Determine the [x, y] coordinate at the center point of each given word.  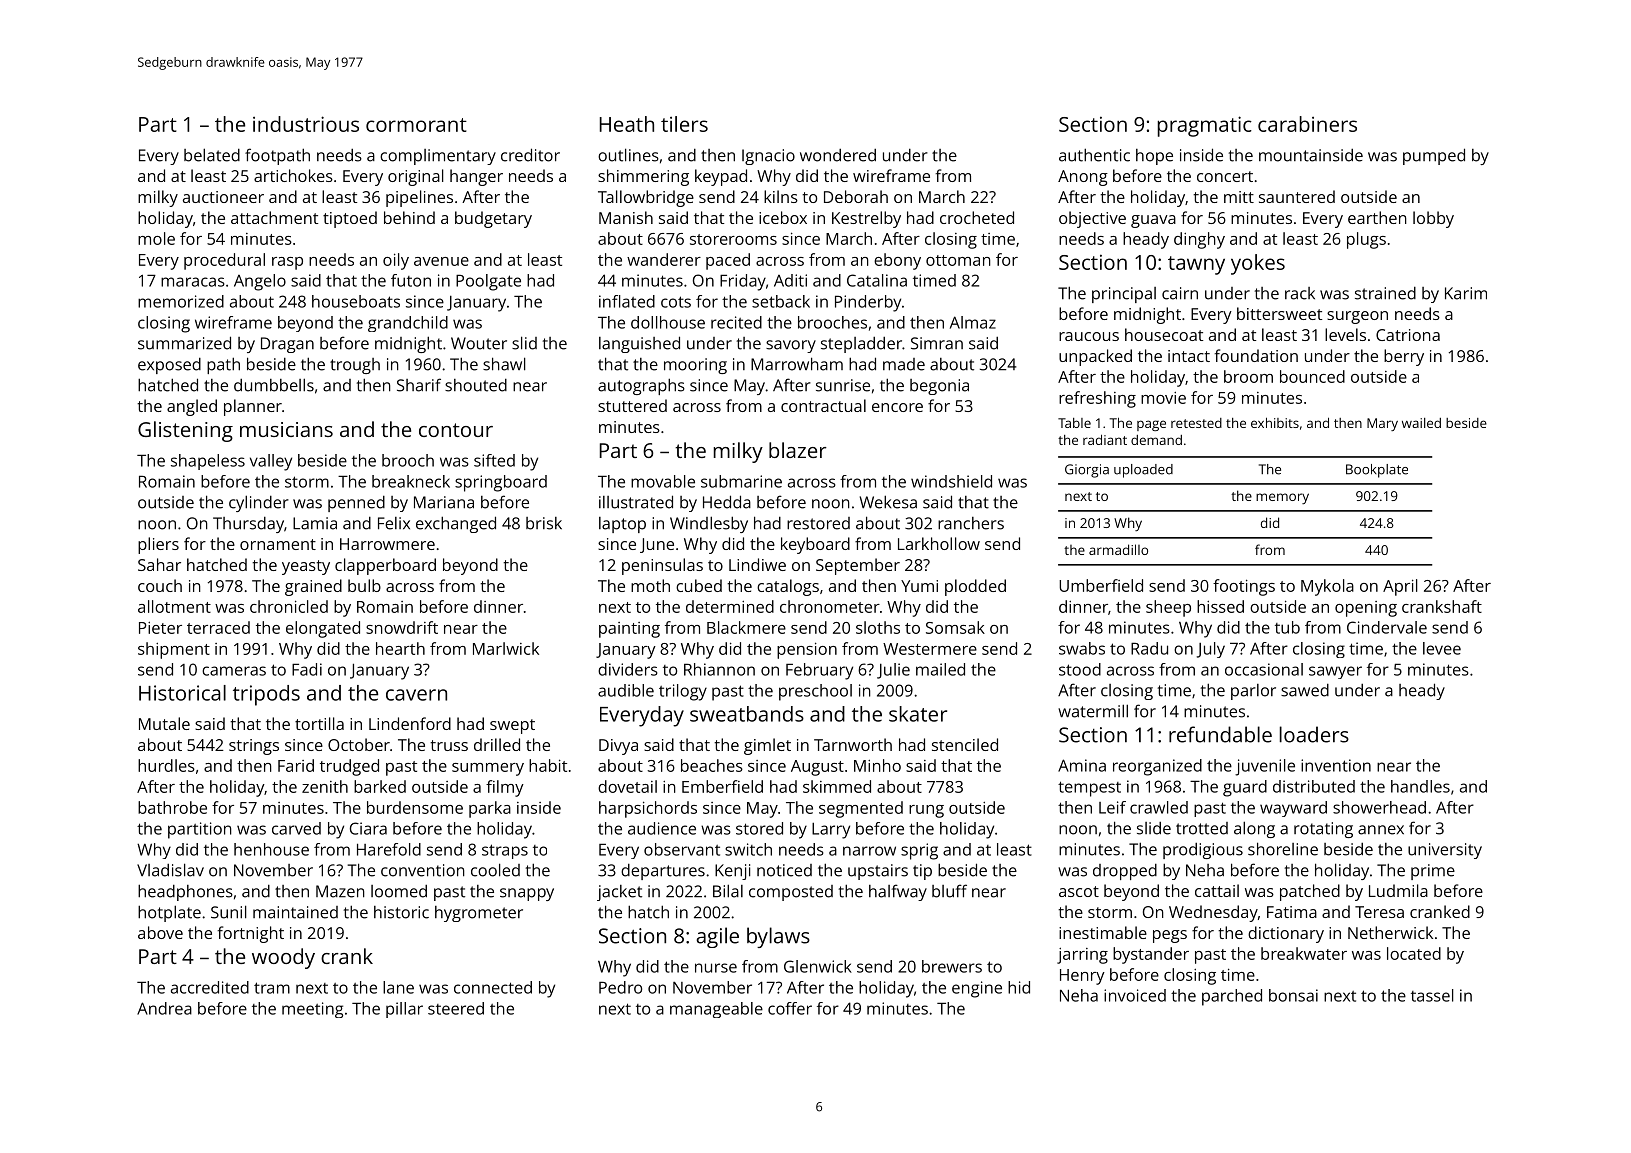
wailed [1421, 423]
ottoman [958, 260]
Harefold [389, 849]
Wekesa [888, 502]
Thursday [248, 525]
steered [456, 1008]
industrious [306, 124]
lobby [1433, 219]
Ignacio [768, 157]
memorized [181, 301]
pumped [1434, 156]
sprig [919, 851]
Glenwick [818, 966]
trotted [1202, 828]
